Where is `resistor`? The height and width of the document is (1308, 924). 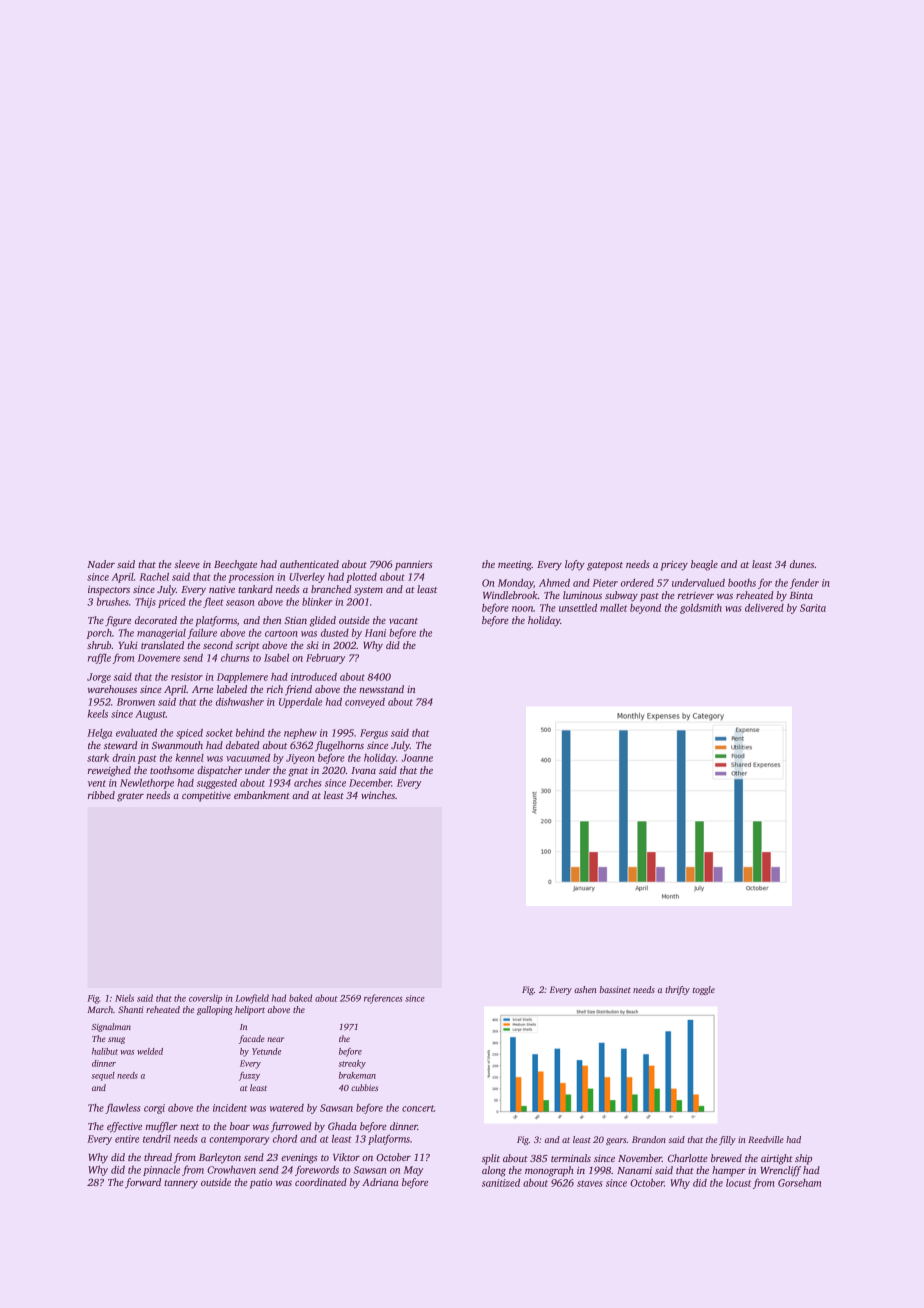 resistor is located at coordinates (187, 677).
